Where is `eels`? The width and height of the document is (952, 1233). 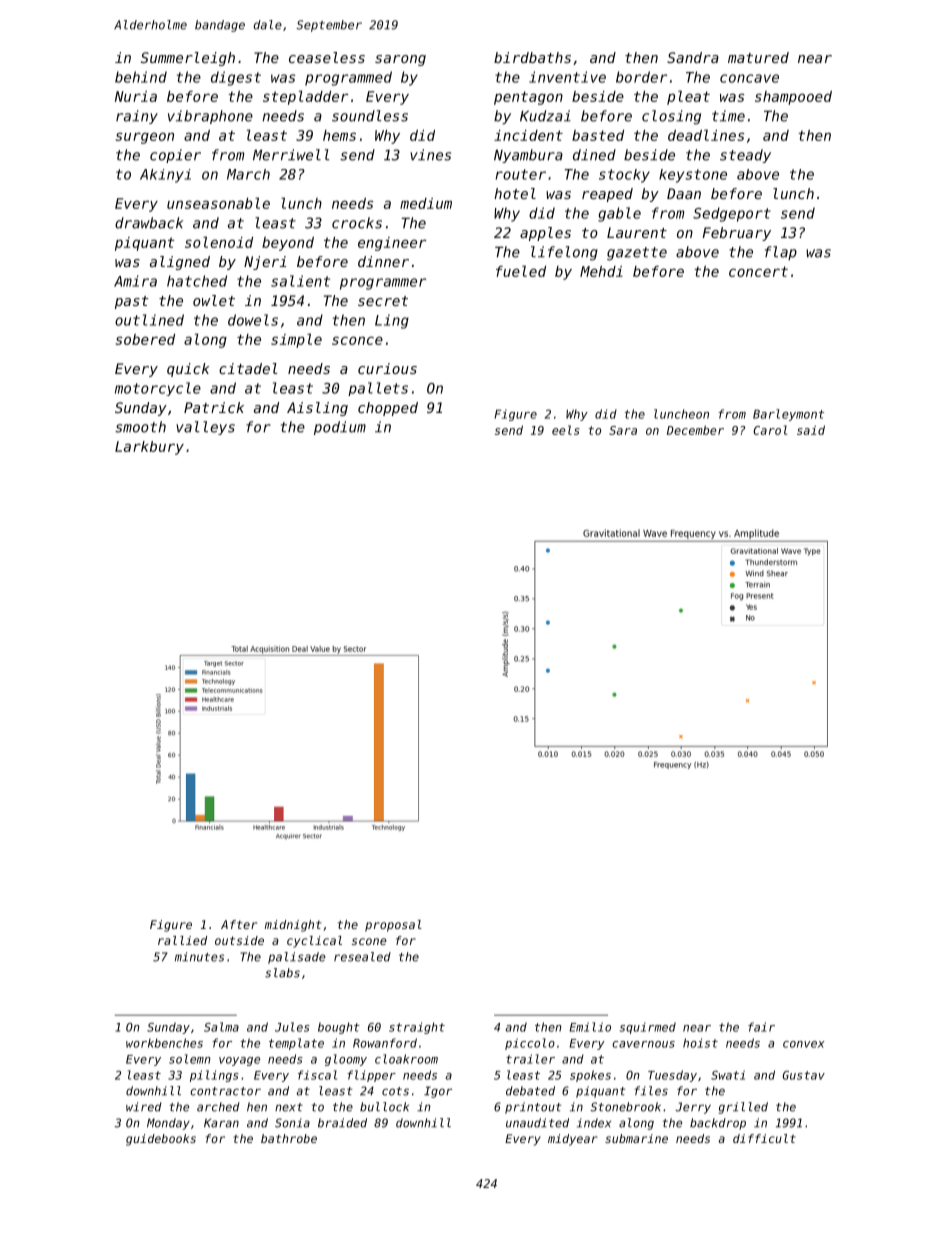 eels is located at coordinates (566, 430).
